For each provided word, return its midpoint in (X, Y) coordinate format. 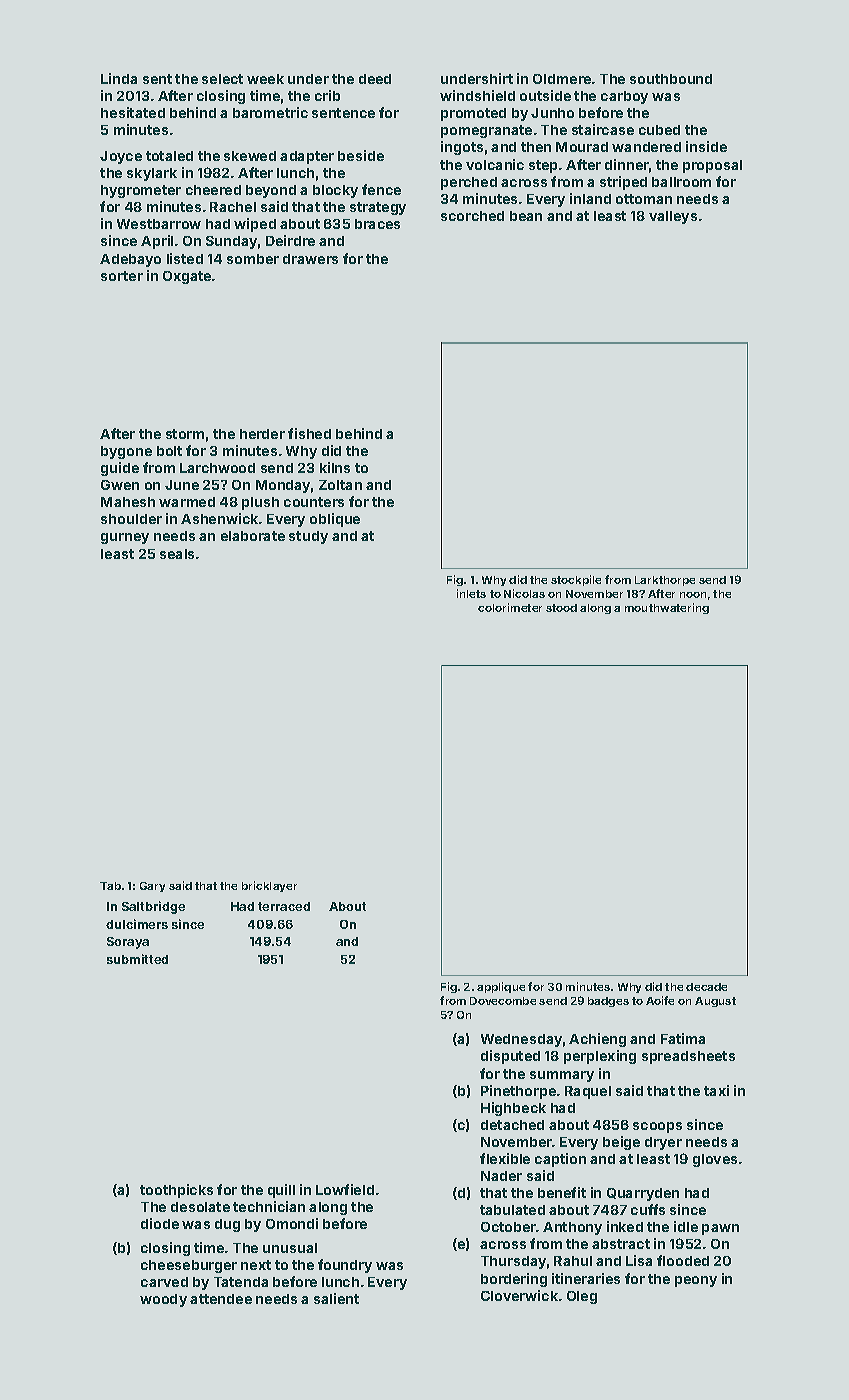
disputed (510, 1057)
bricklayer (269, 886)
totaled (169, 156)
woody (163, 1300)
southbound (671, 79)
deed (375, 79)
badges (608, 1002)
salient (336, 1298)
